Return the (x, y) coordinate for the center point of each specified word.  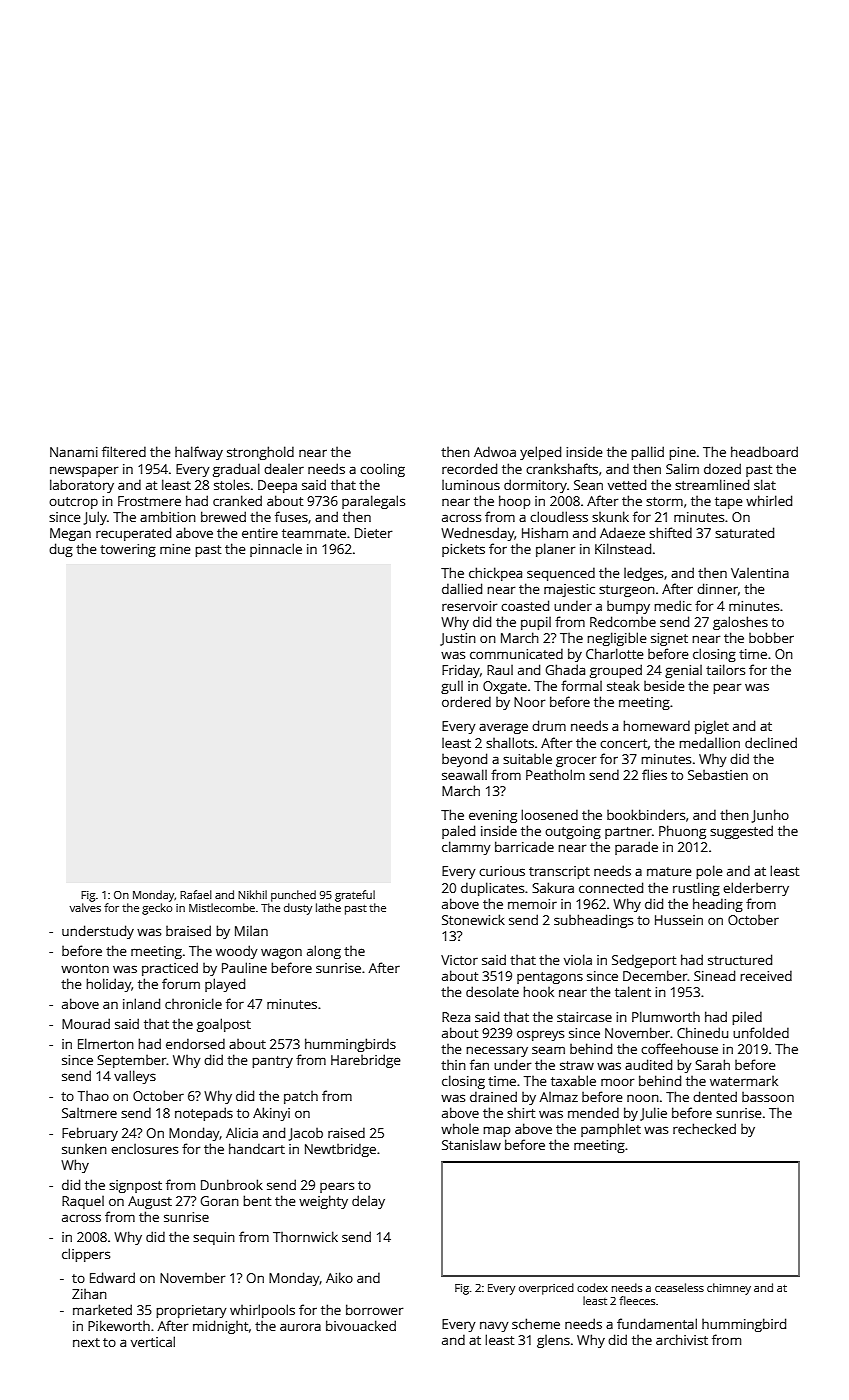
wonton (85, 968)
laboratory (82, 486)
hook (538, 991)
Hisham (545, 532)
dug (61, 550)
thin (453, 1065)
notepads (204, 1114)
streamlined (712, 484)
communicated (516, 653)
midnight (221, 1327)
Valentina (760, 573)
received (766, 975)
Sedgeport (644, 961)
